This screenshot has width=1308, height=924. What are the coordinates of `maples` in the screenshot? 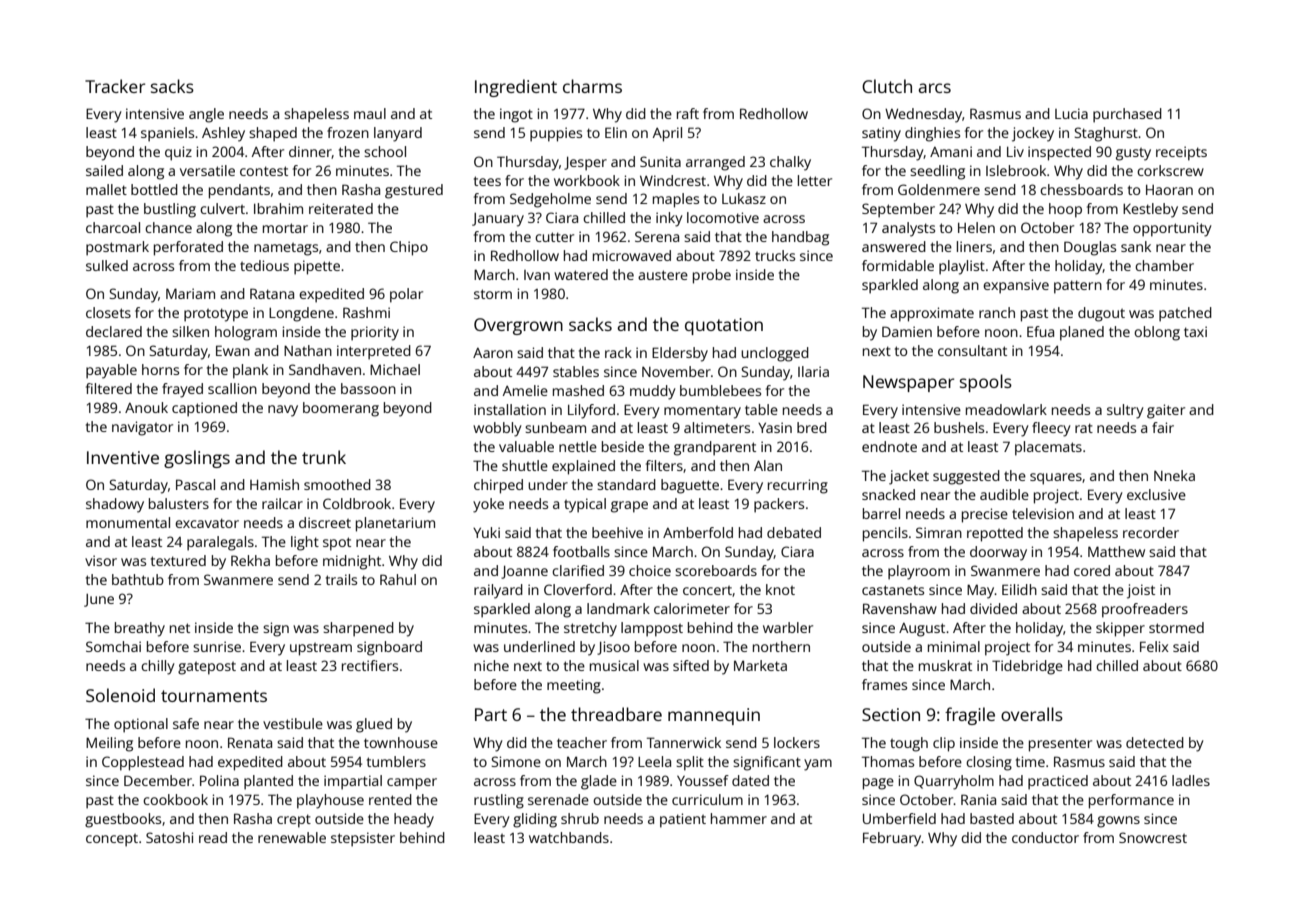 It's located at (676, 200).
